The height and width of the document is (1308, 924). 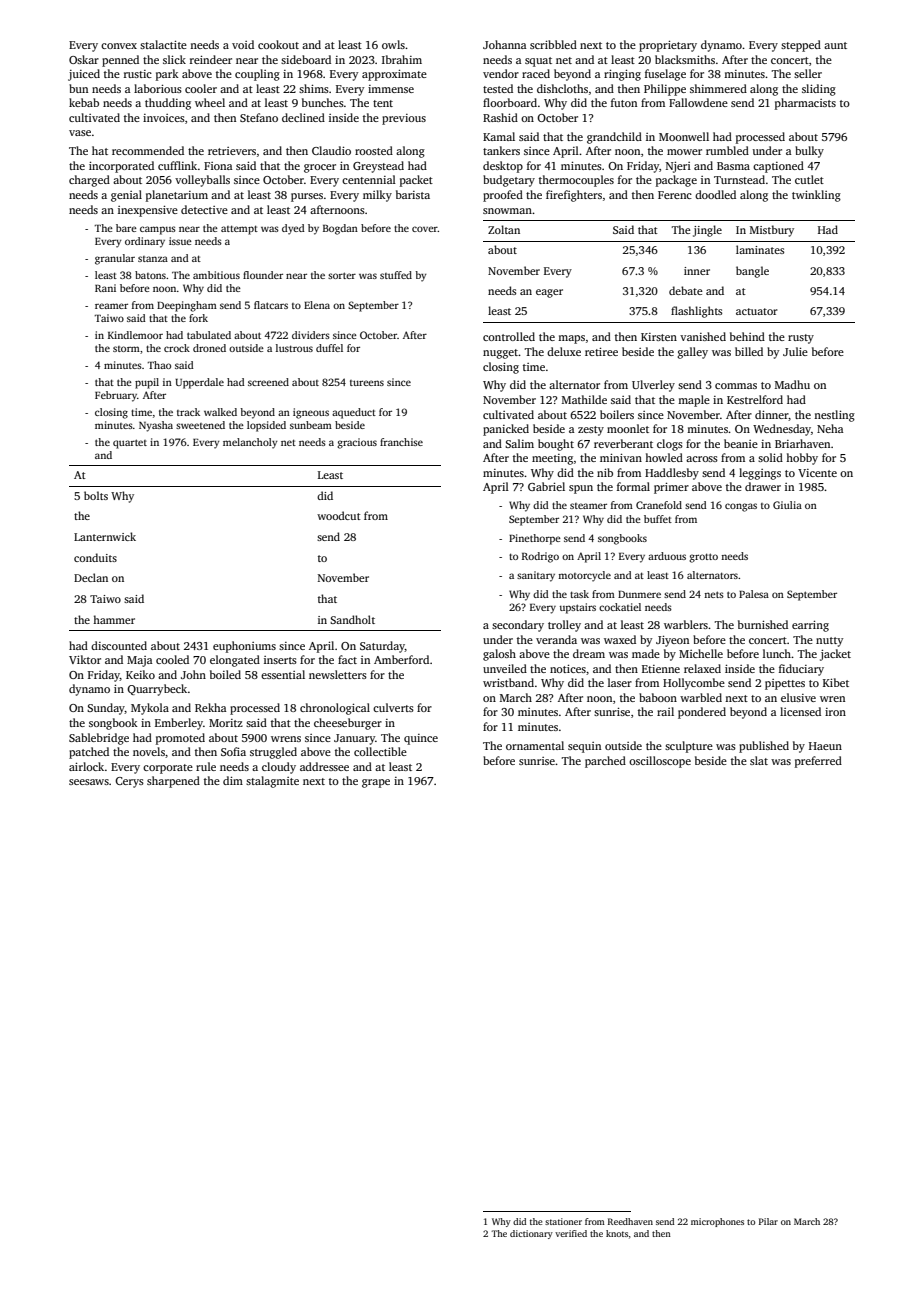 I want to click on parched, so click(x=605, y=762).
